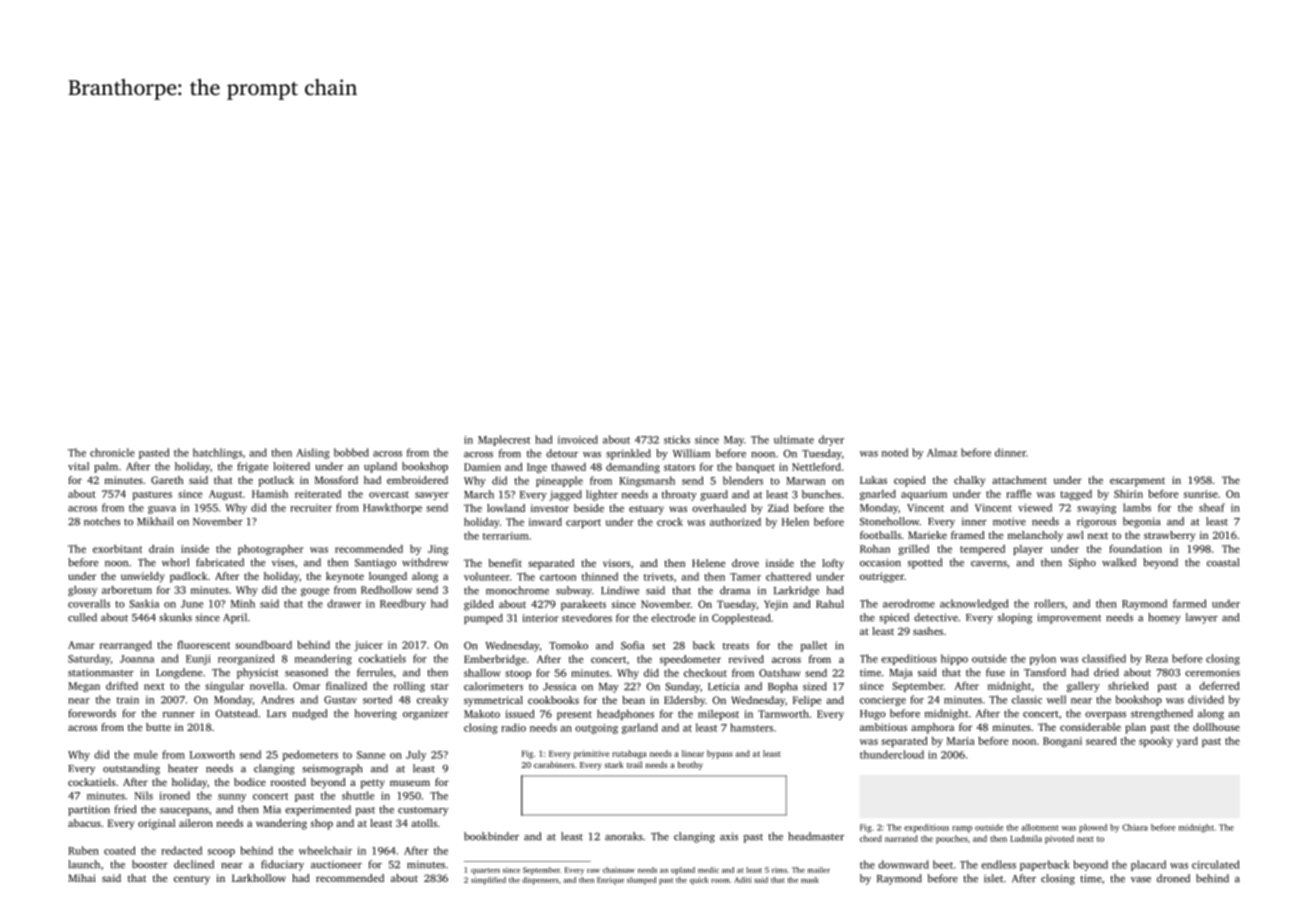  Describe the element at coordinates (101, 672) in the document. I see `stationmaster` at that location.
